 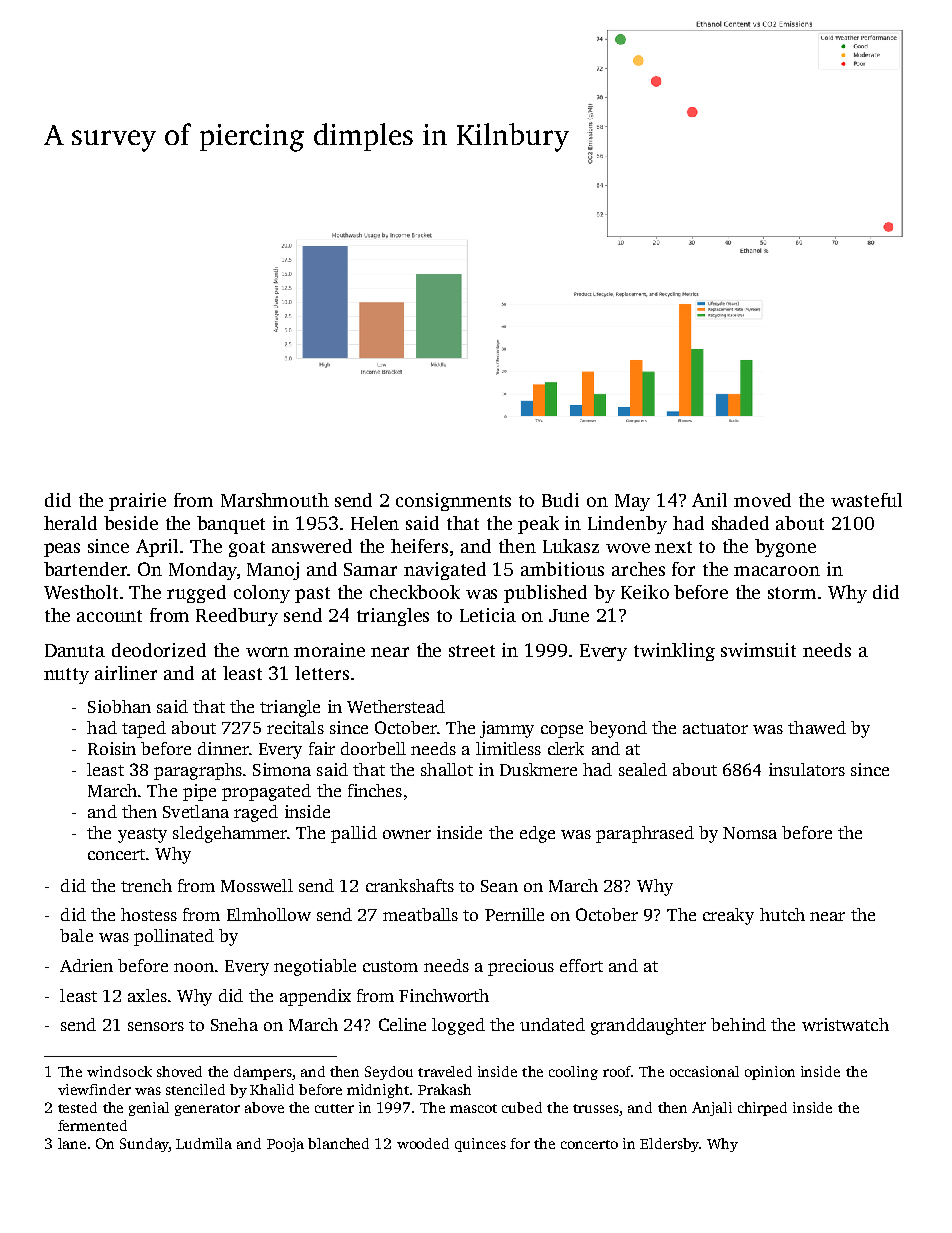 What do you see at coordinates (275, 500) in the screenshot?
I see `Marshmouth` at bounding box center [275, 500].
